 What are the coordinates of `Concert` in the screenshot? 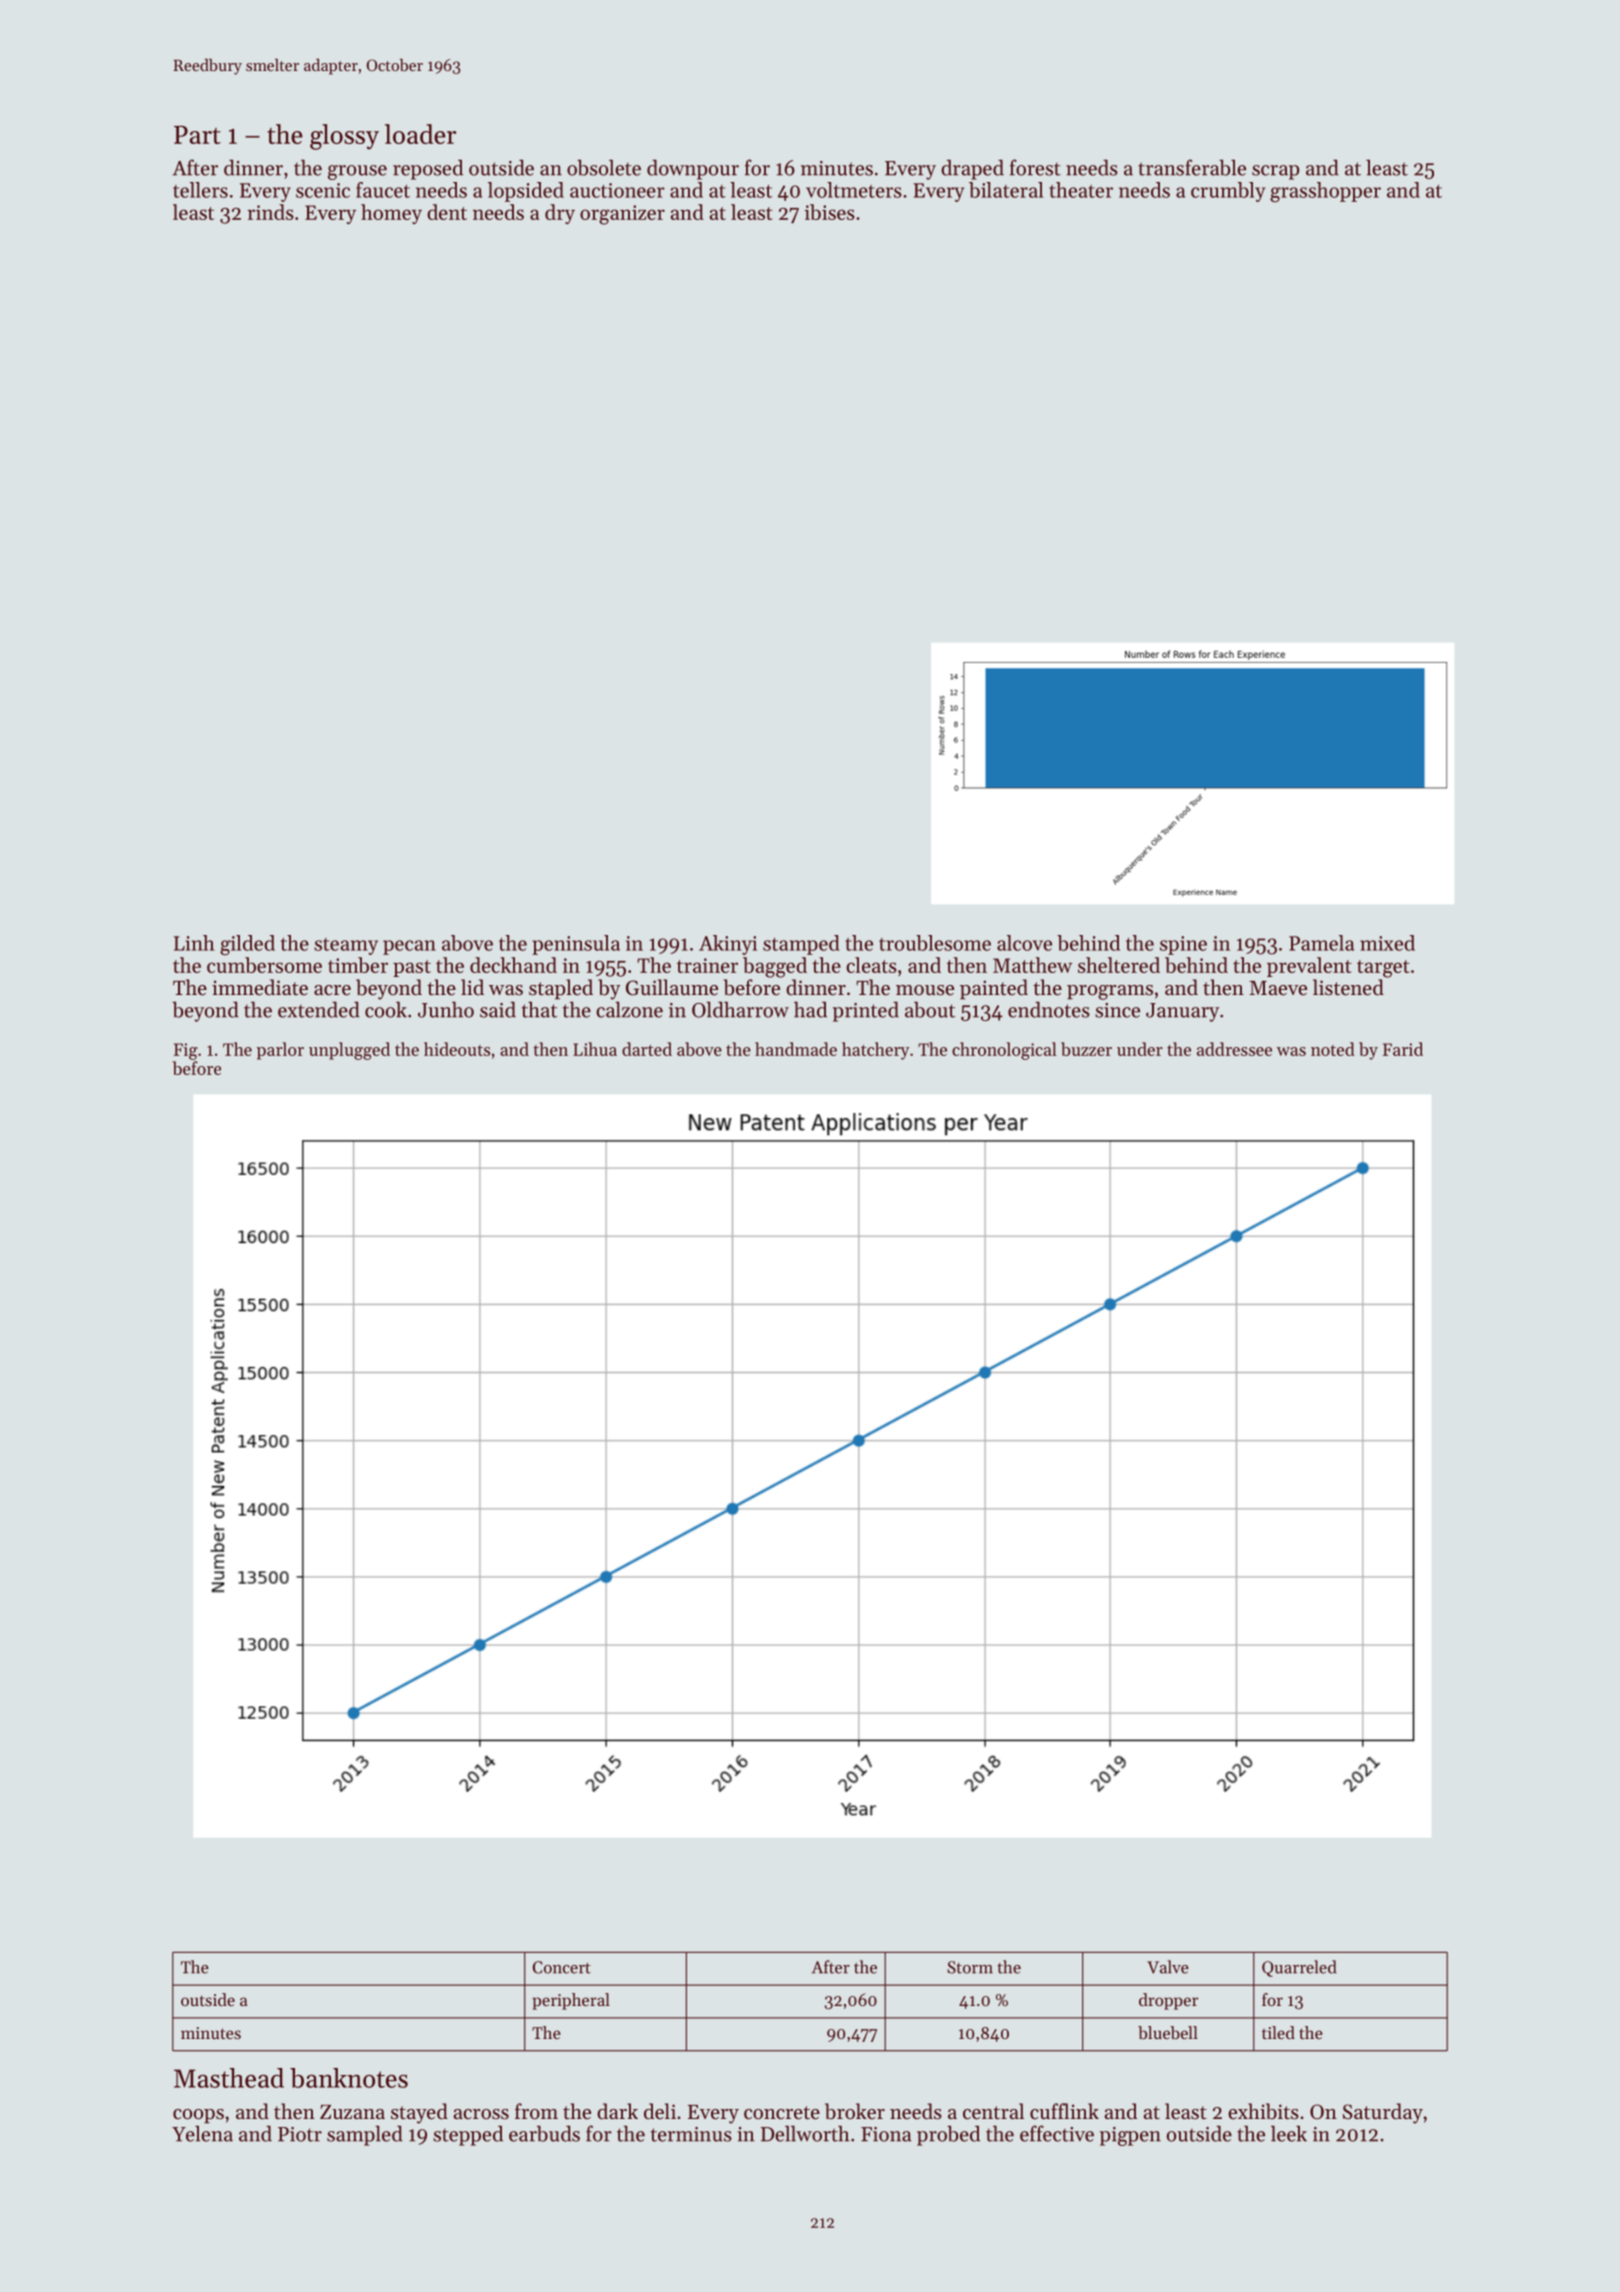 It's located at (562, 1967).
